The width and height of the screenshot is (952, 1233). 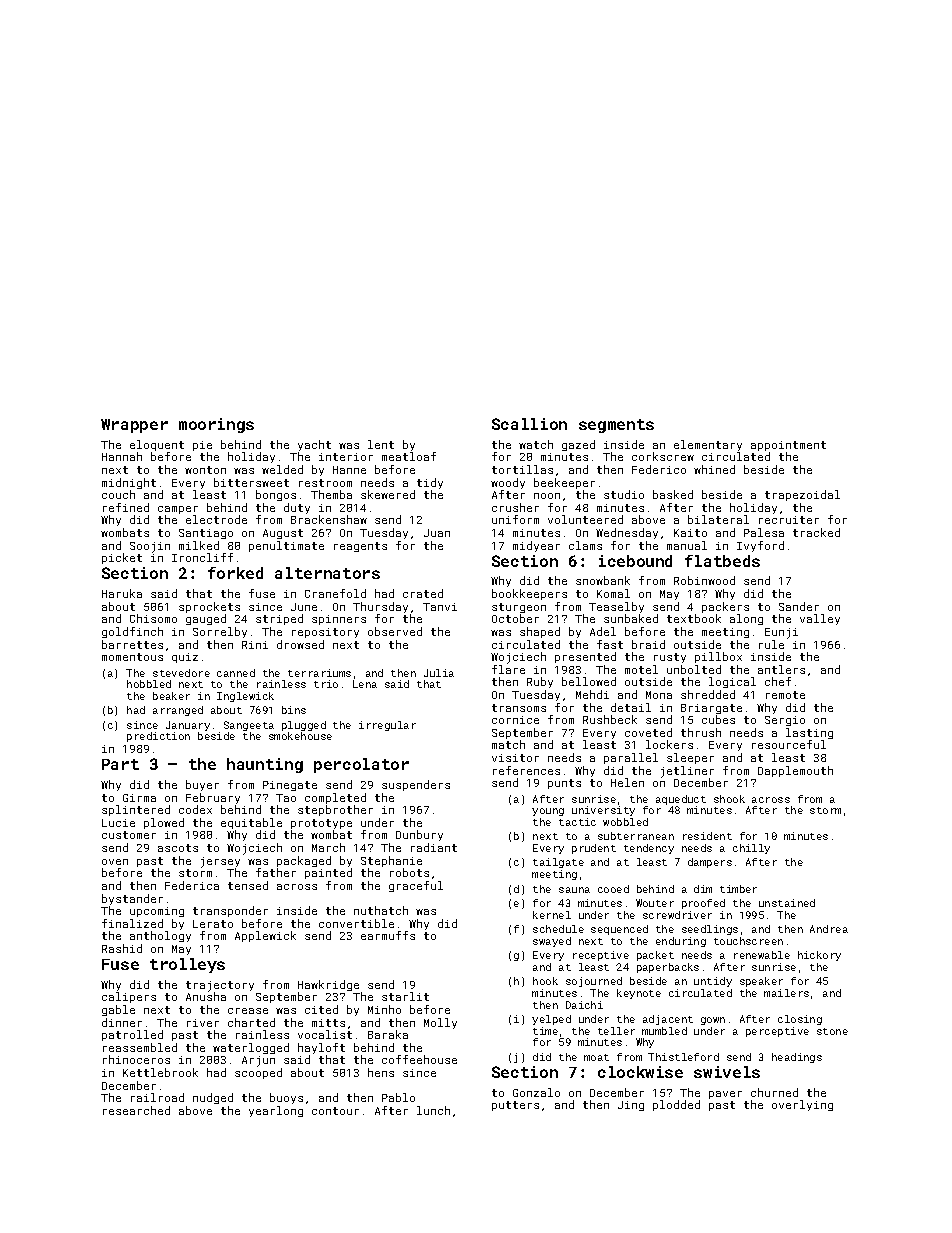 What do you see at coordinates (328, 985) in the screenshot?
I see `Hawkridge` at bounding box center [328, 985].
